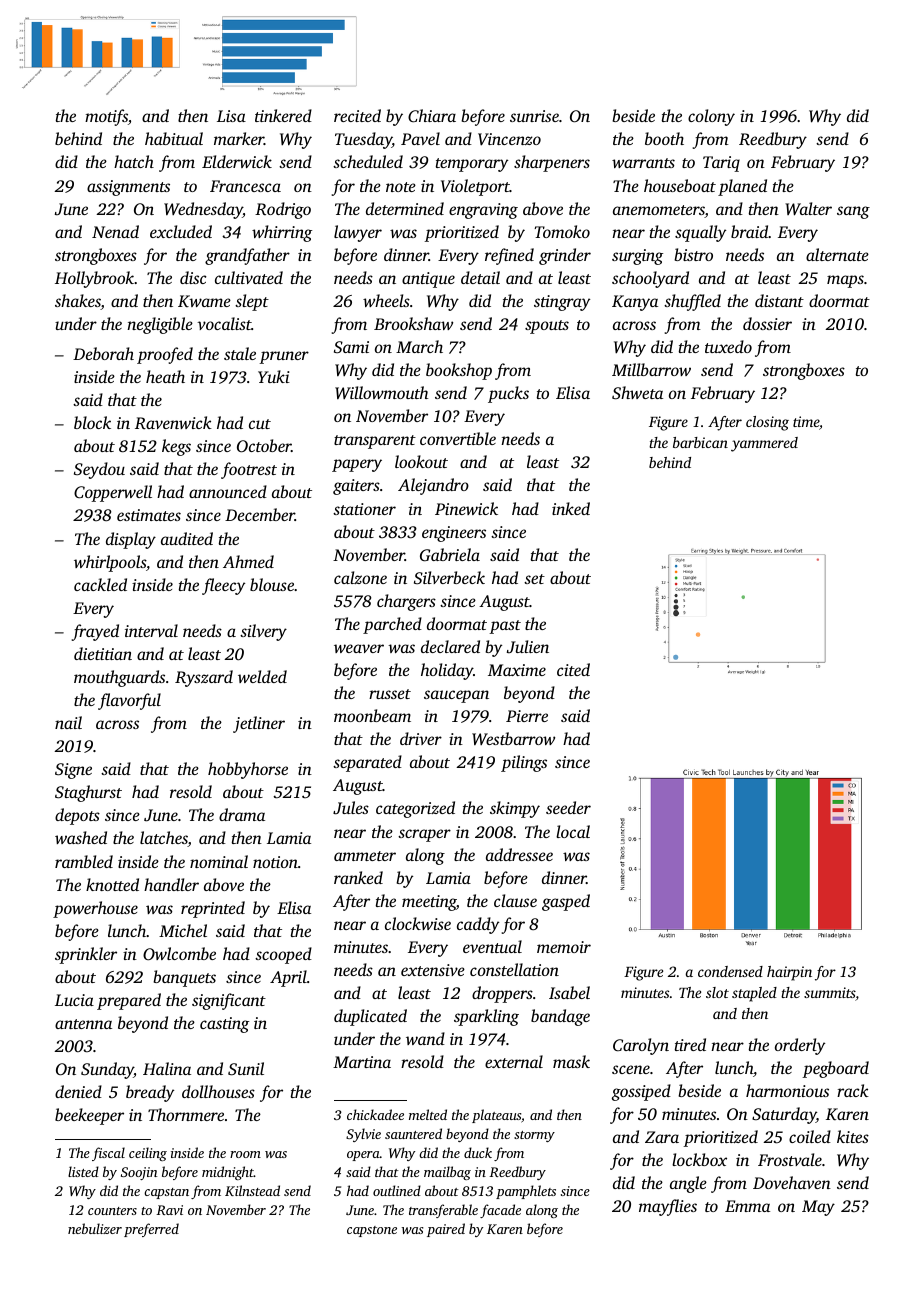 This screenshot has height=1308, width=924. Describe the element at coordinates (365, 856) in the screenshot. I see `ammeter` at that location.
